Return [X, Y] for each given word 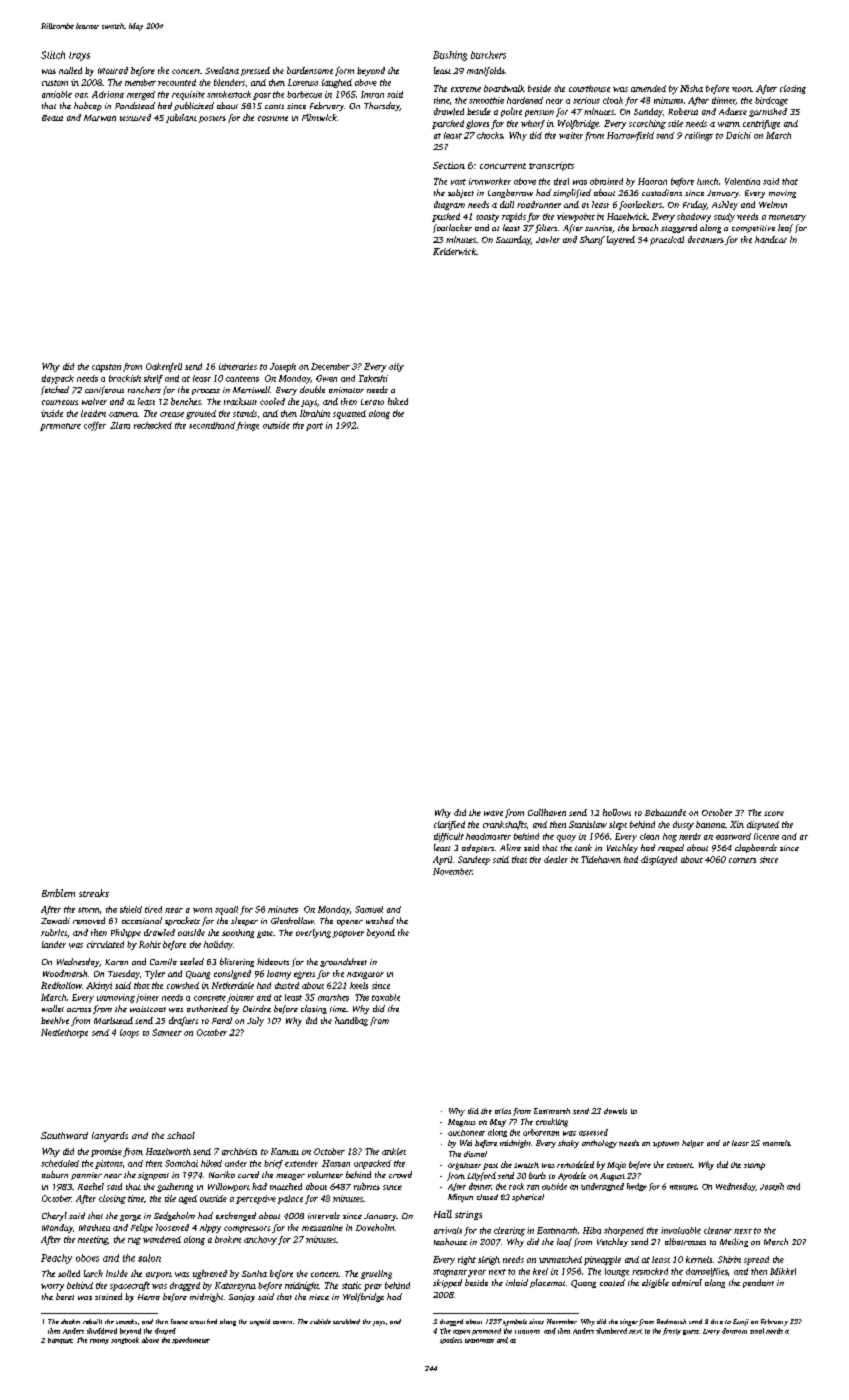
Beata [52, 118]
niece [319, 1297]
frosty [672, 1331]
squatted [349, 414]
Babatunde [665, 812]
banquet [60, 1341]
